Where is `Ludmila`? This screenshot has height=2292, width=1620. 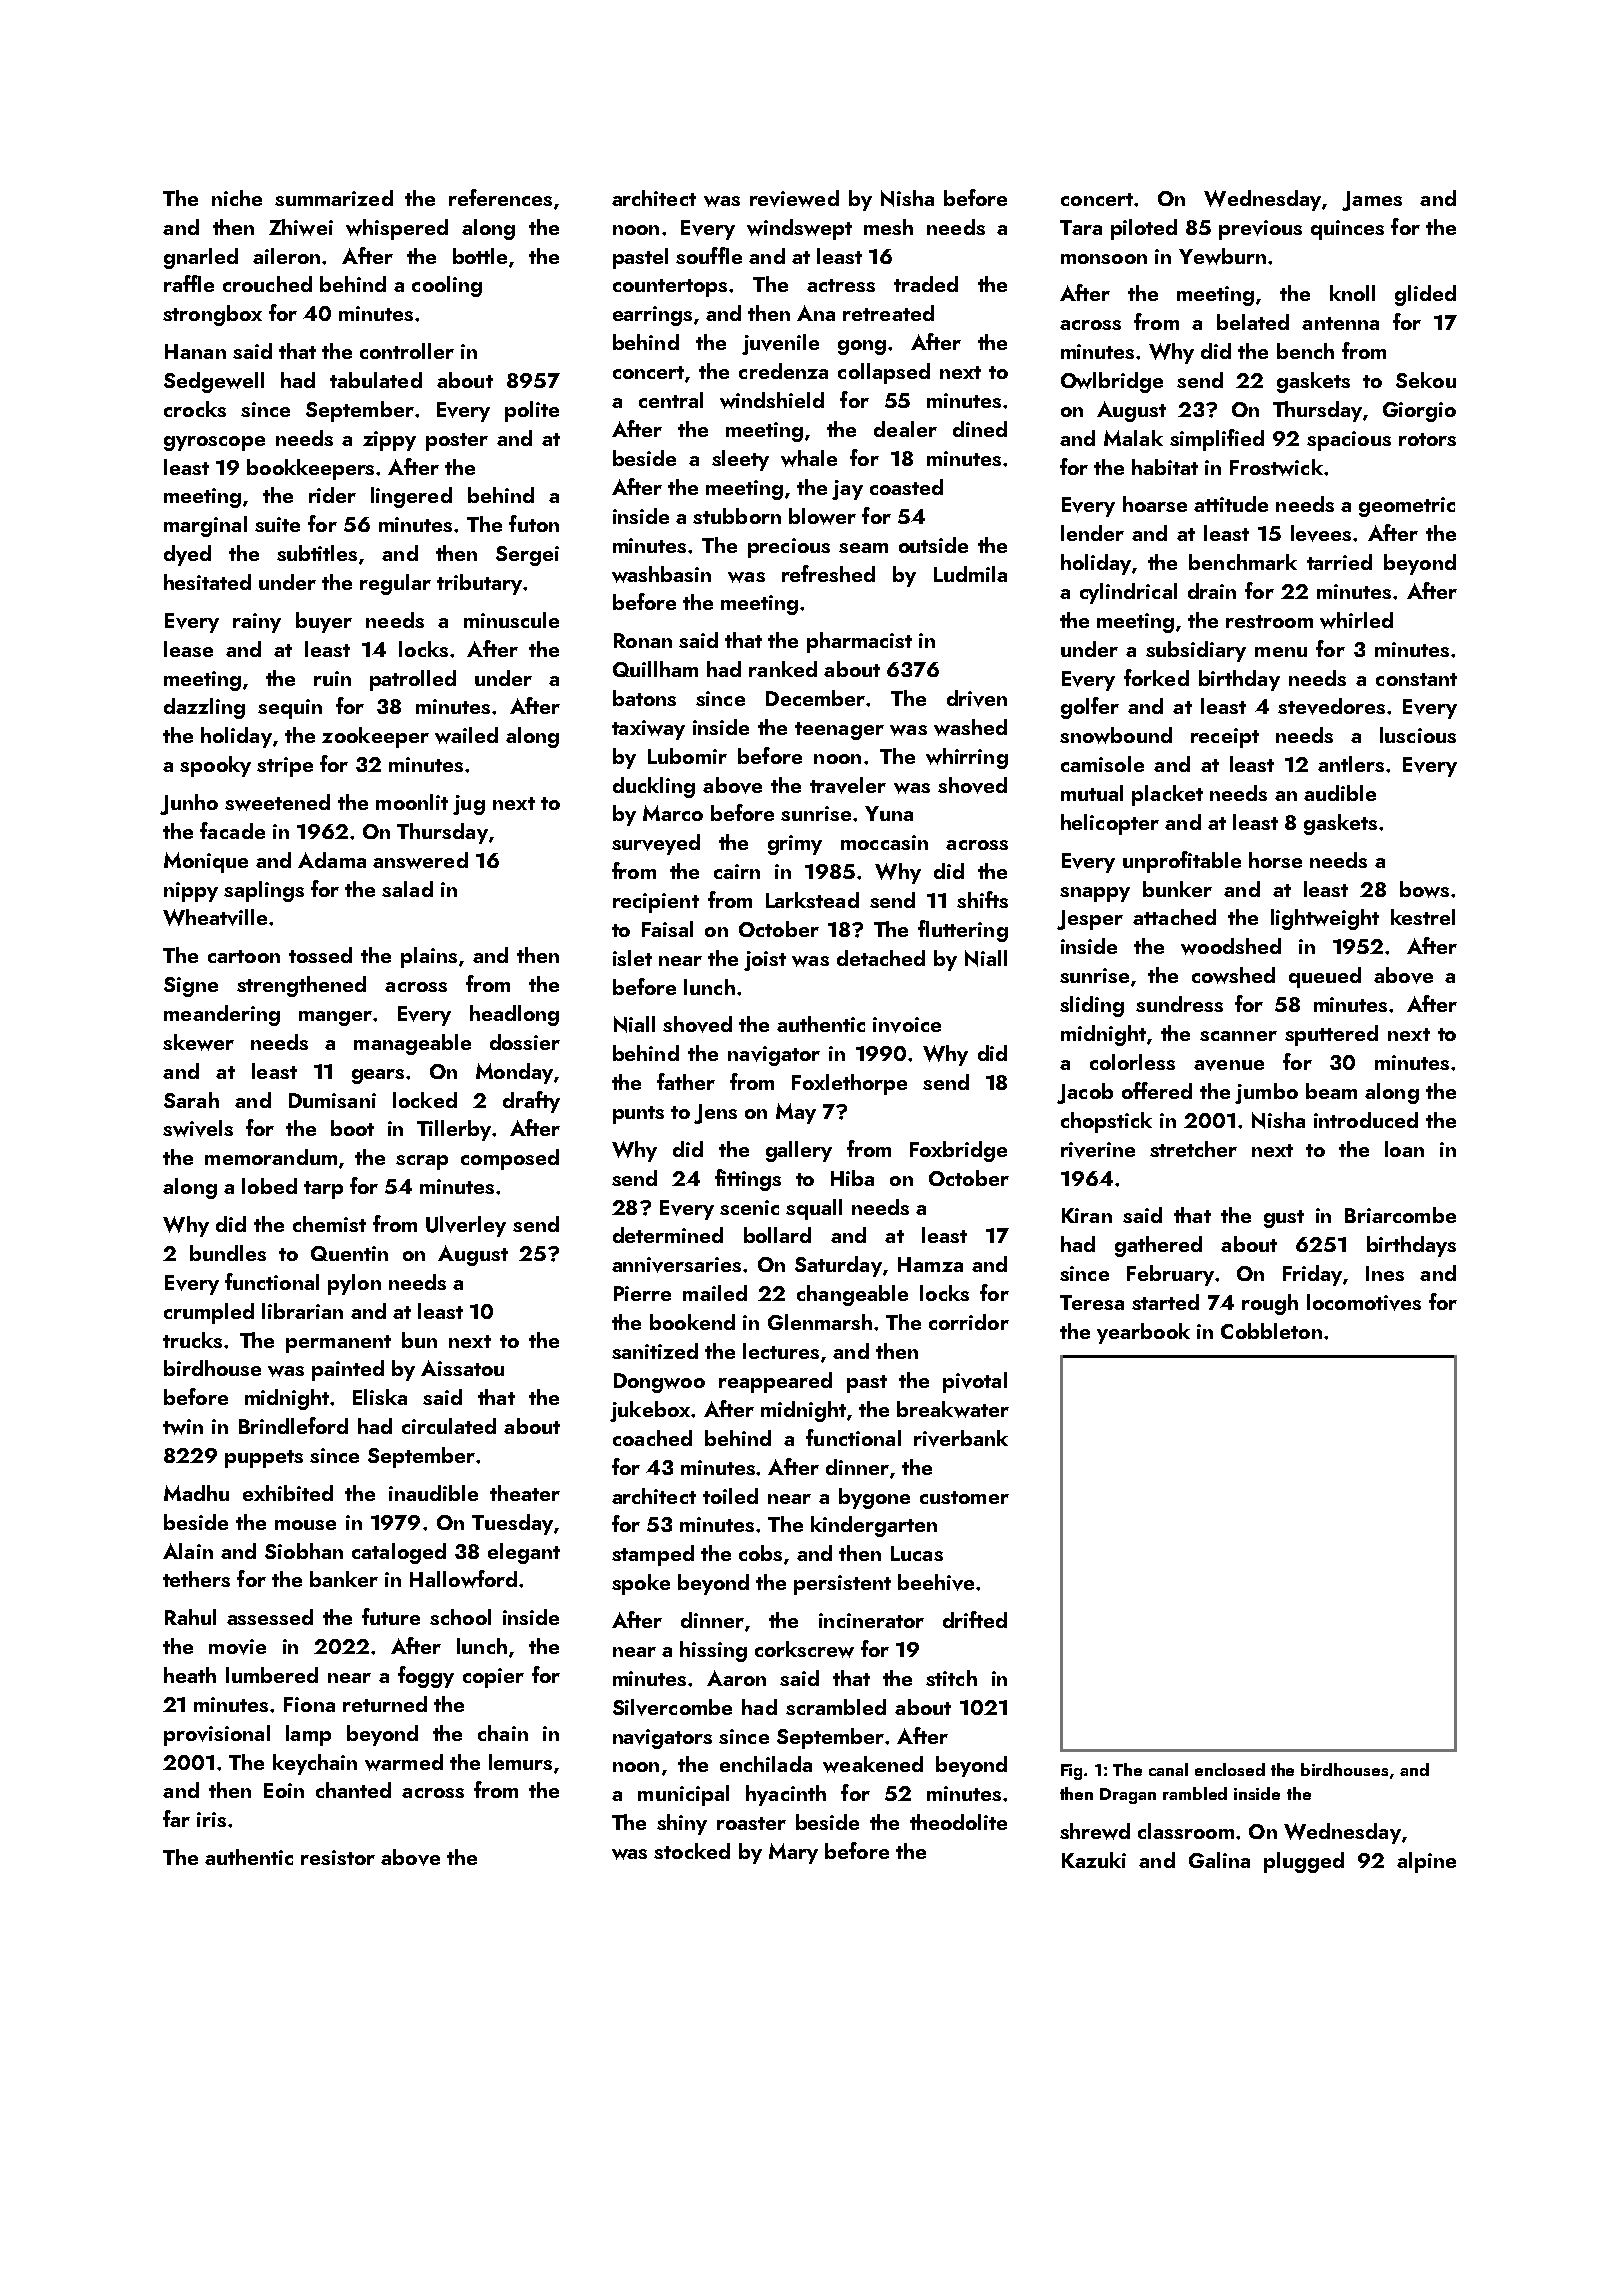
Ludmila is located at coordinates (970, 574).
